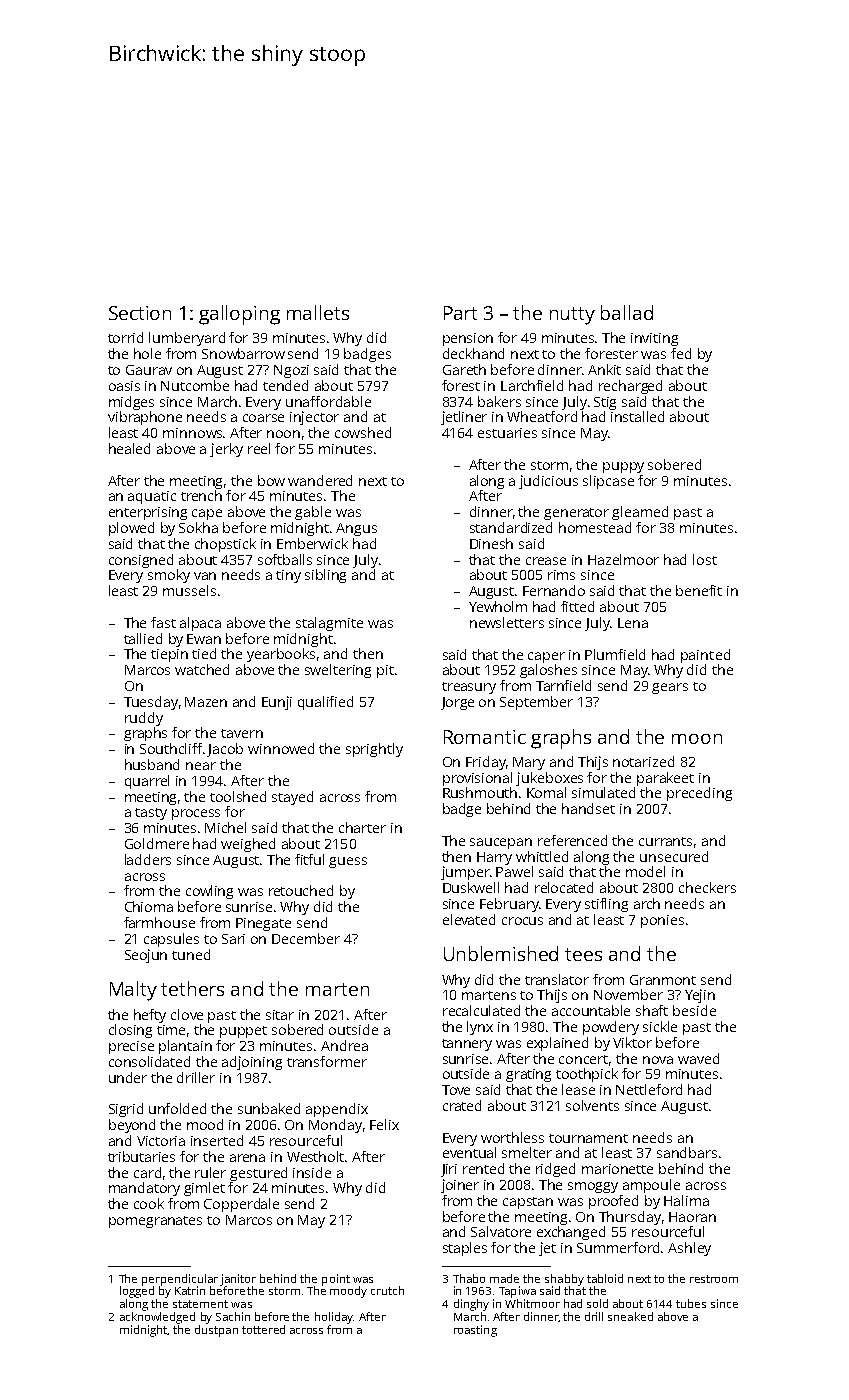  I want to click on pension, so click(468, 339).
